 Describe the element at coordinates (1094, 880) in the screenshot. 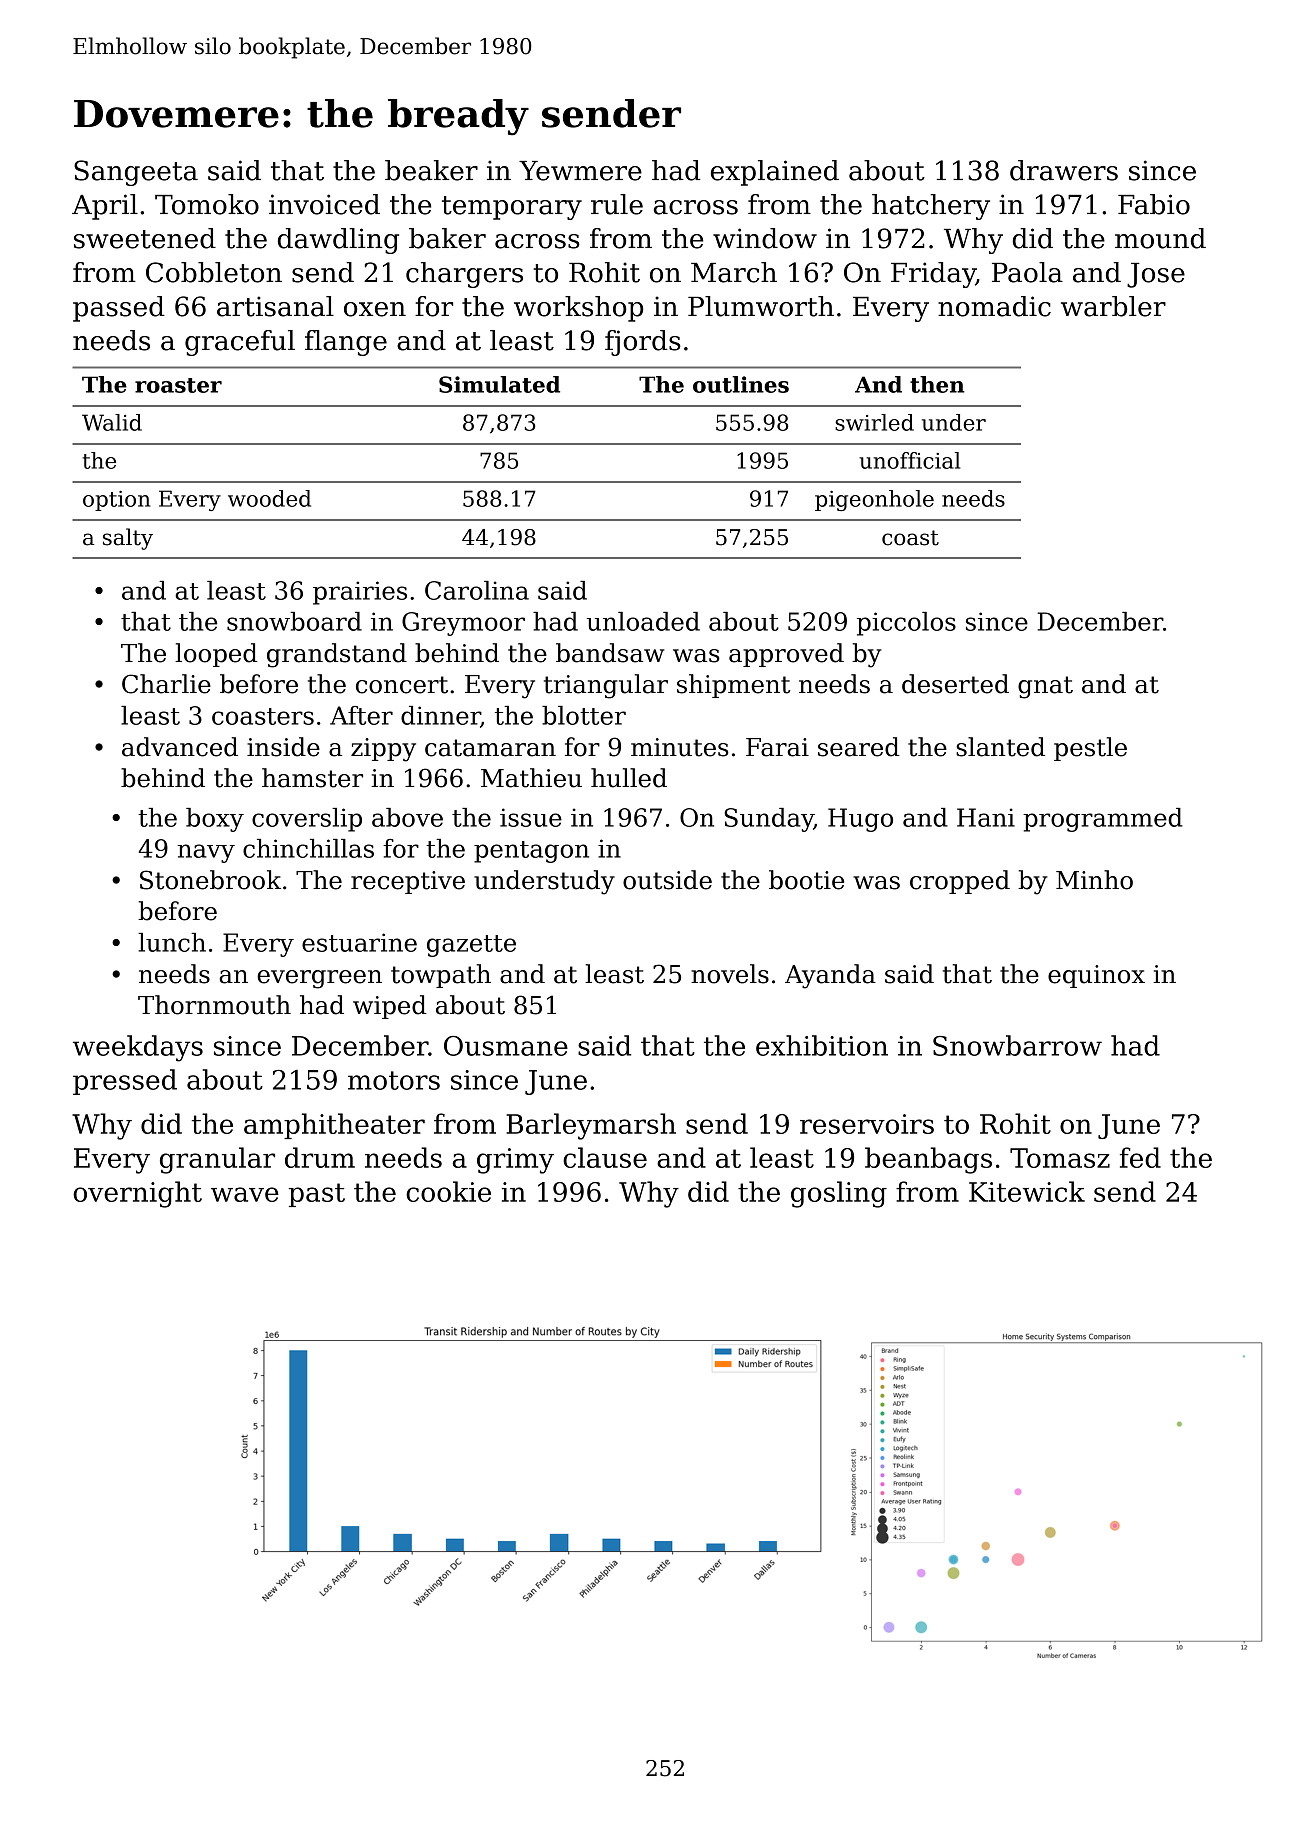

I see `Minho` at that location.
